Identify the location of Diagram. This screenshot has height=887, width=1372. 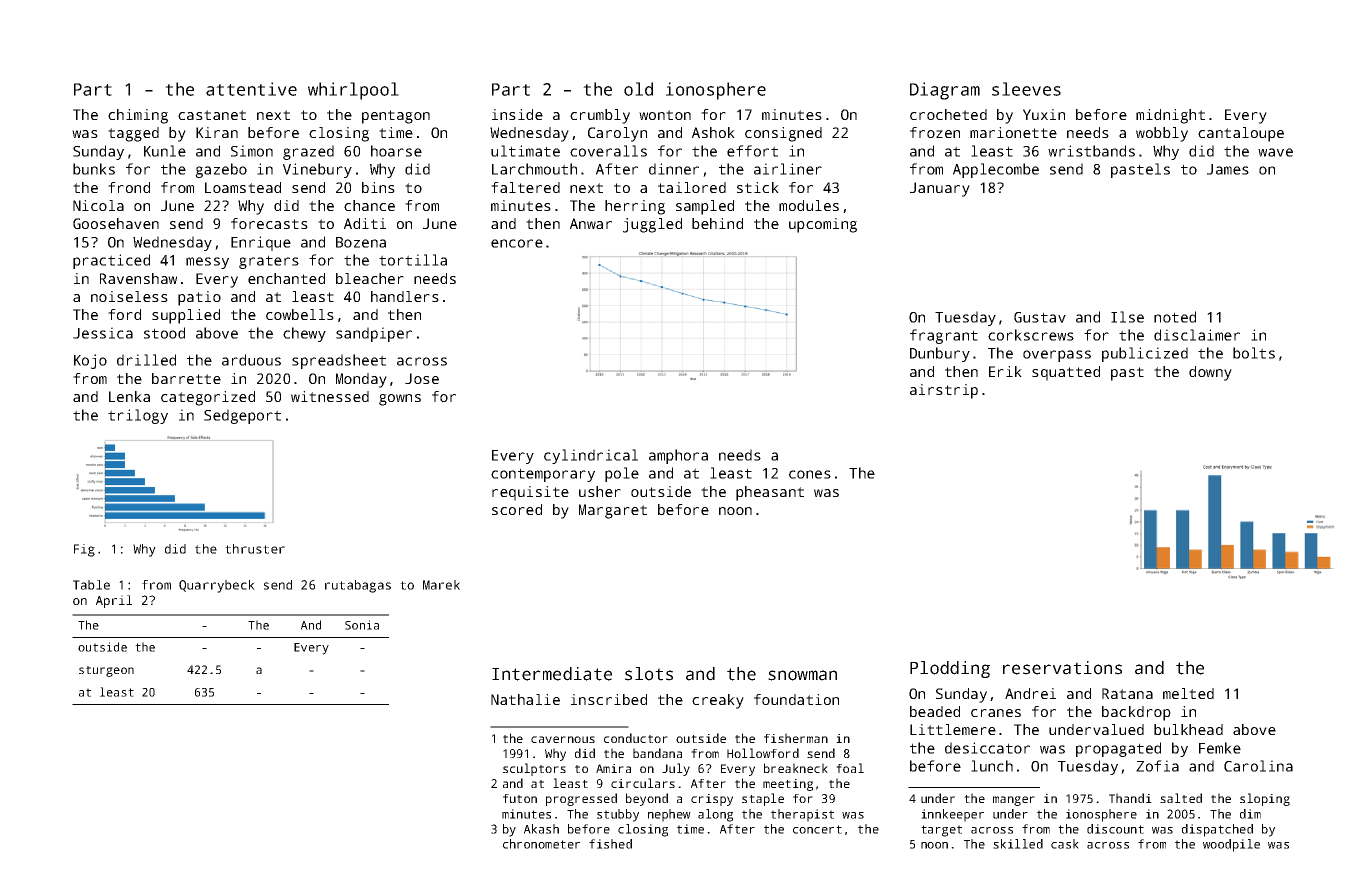
(945, 91).
